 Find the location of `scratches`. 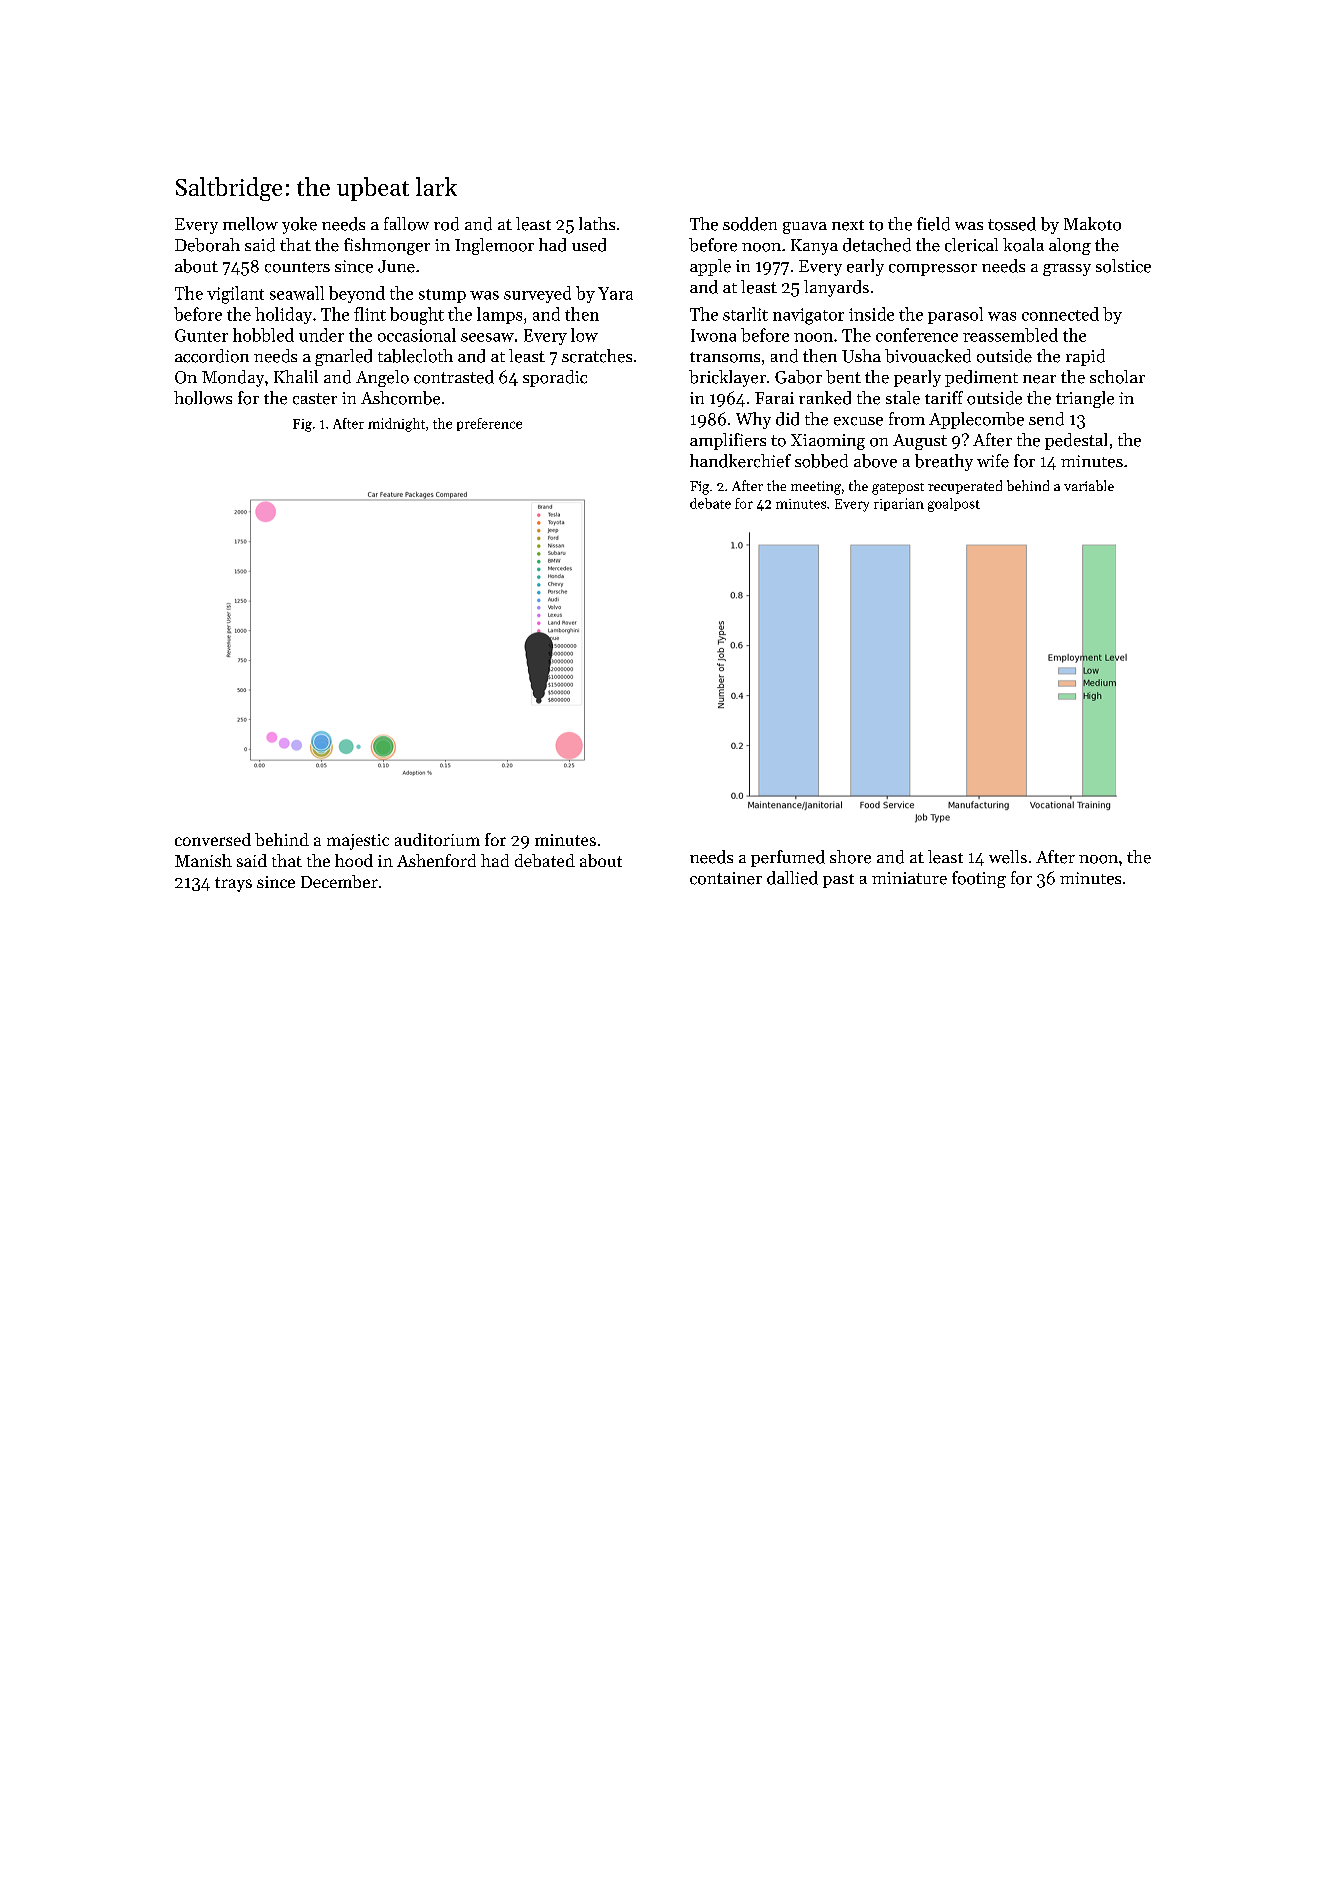

scratches is located at coordinates (597, 356).
